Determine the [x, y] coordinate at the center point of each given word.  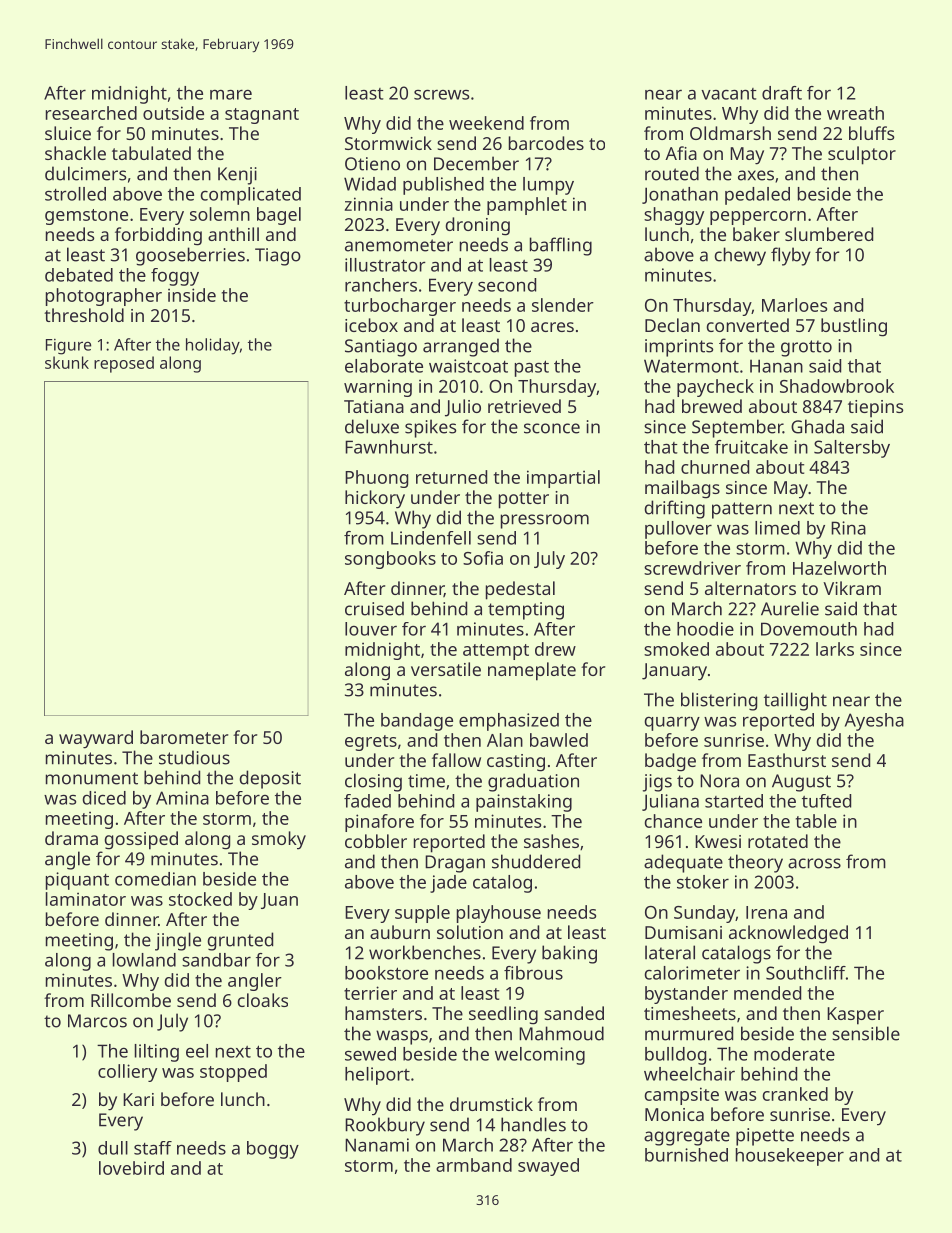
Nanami [377, 1145]
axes [756, 175]
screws [441, 94]
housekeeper [790, 1157]
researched [91, 113]
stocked [200, 899]
